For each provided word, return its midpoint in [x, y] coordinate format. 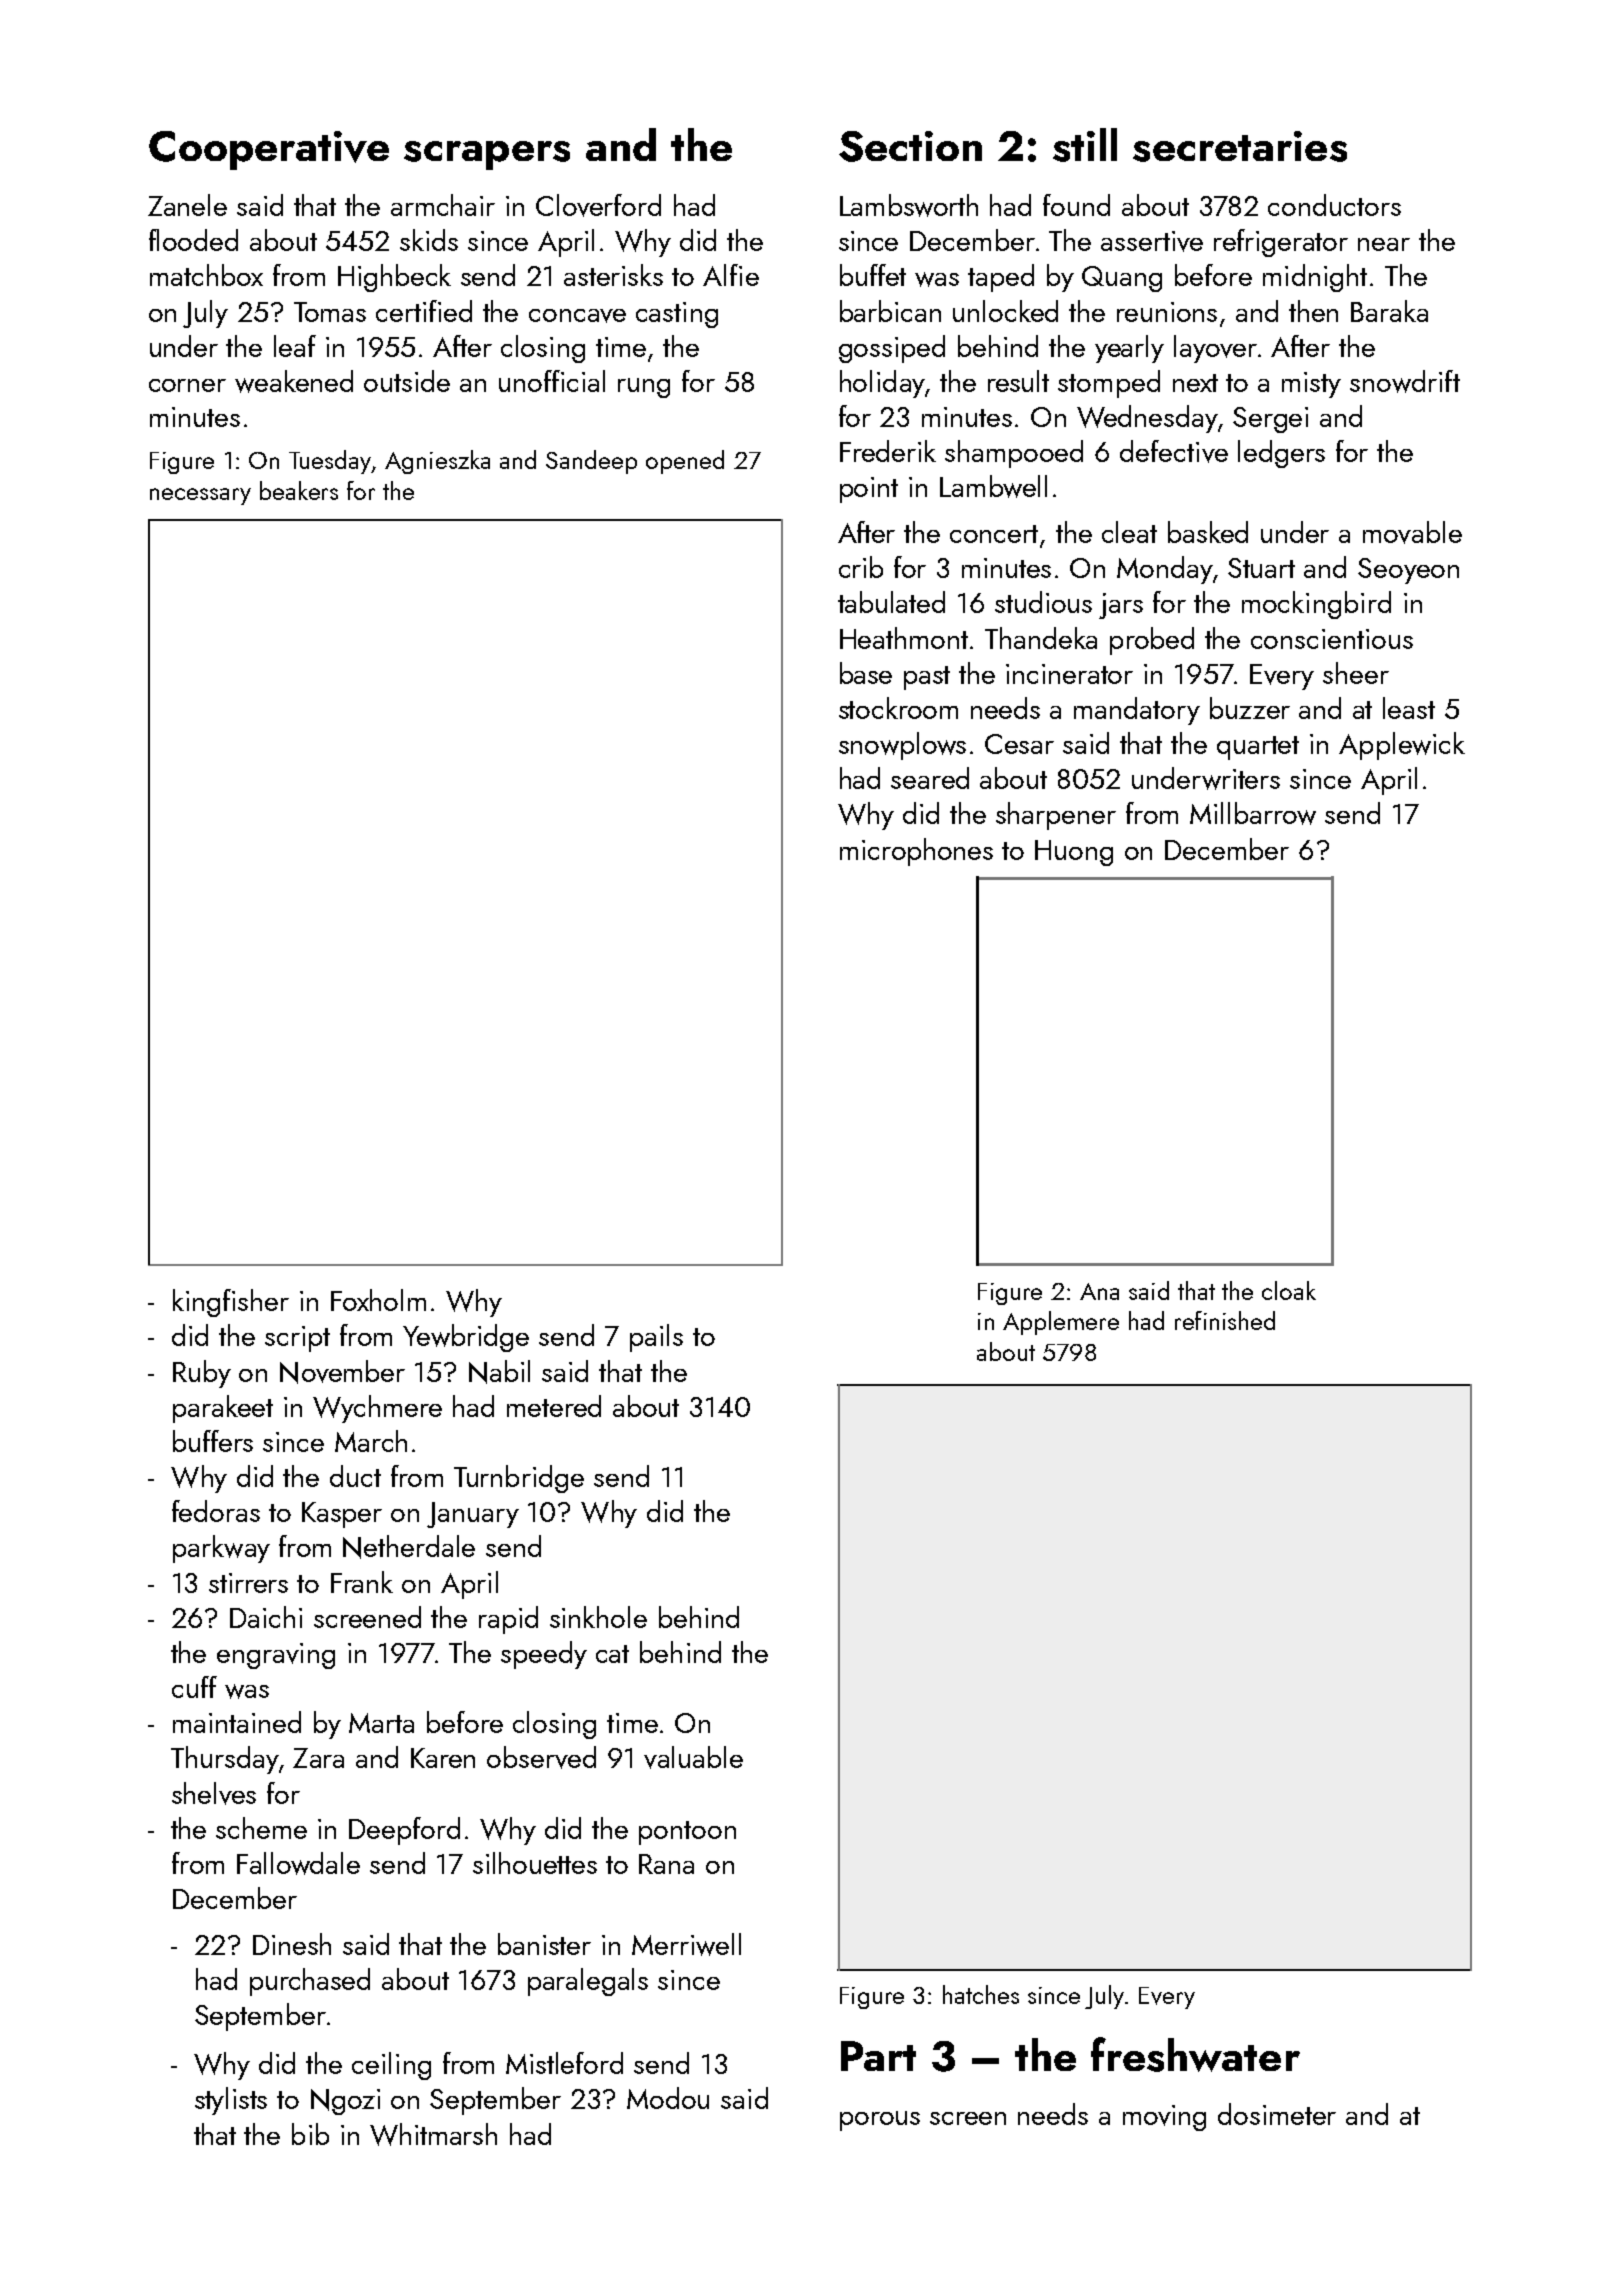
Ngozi [345, 2102]
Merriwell [686, 1944]
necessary [200, 496]
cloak [1289, 1290]
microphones [916, 852]
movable [1412, 532]
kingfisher [231, 1303]
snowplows [902, 746]
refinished [1225, 1320]
